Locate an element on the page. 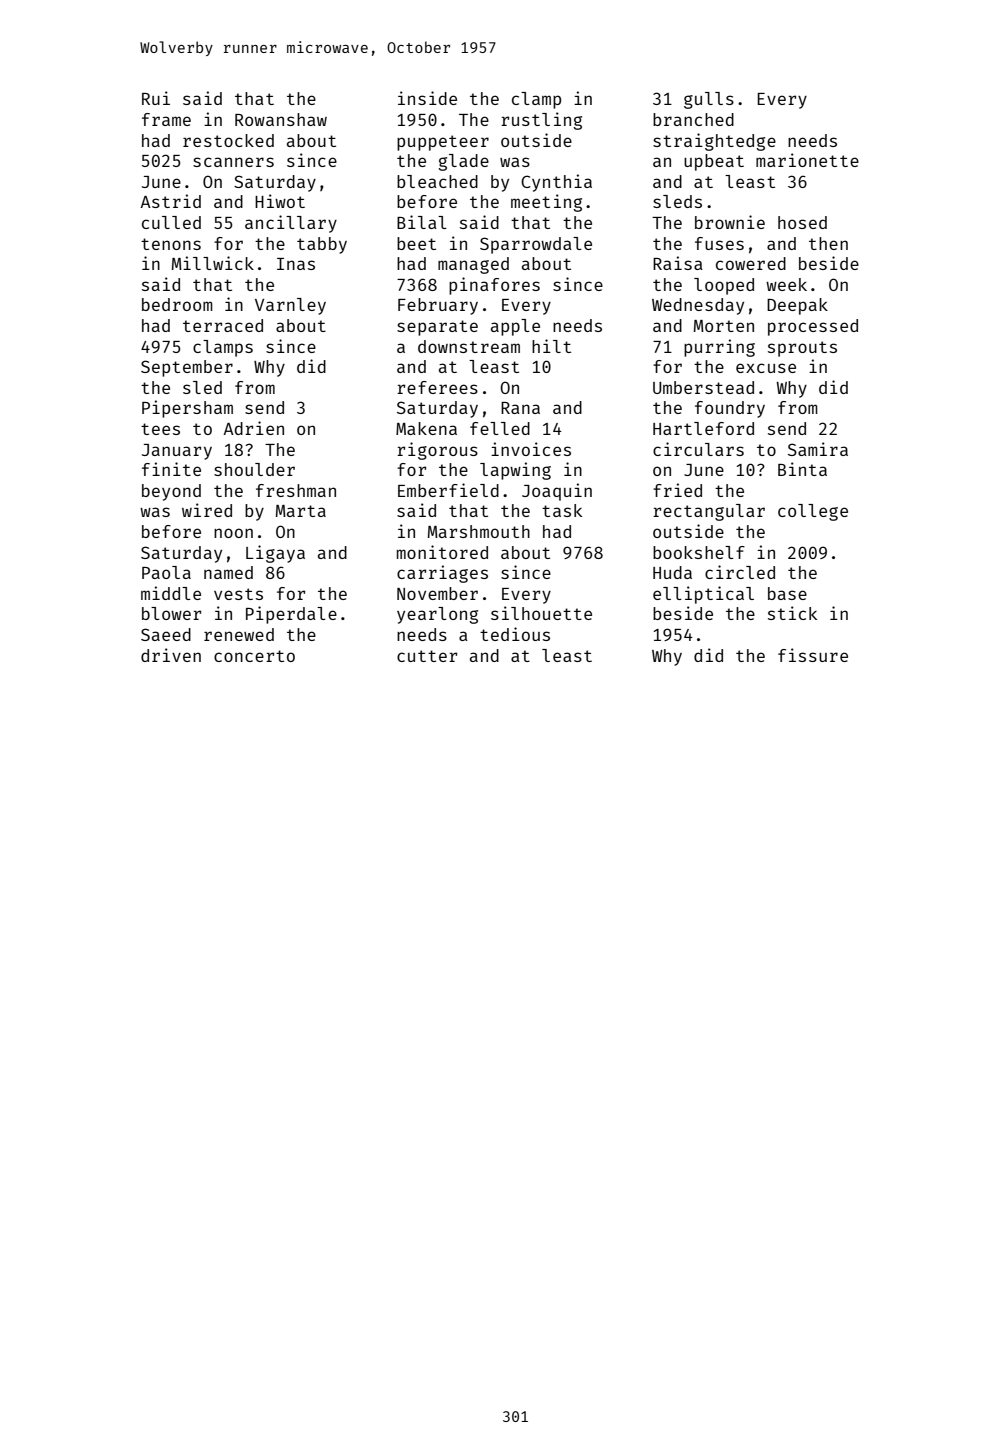  bookshelf is located at coordinates (699, 552).
